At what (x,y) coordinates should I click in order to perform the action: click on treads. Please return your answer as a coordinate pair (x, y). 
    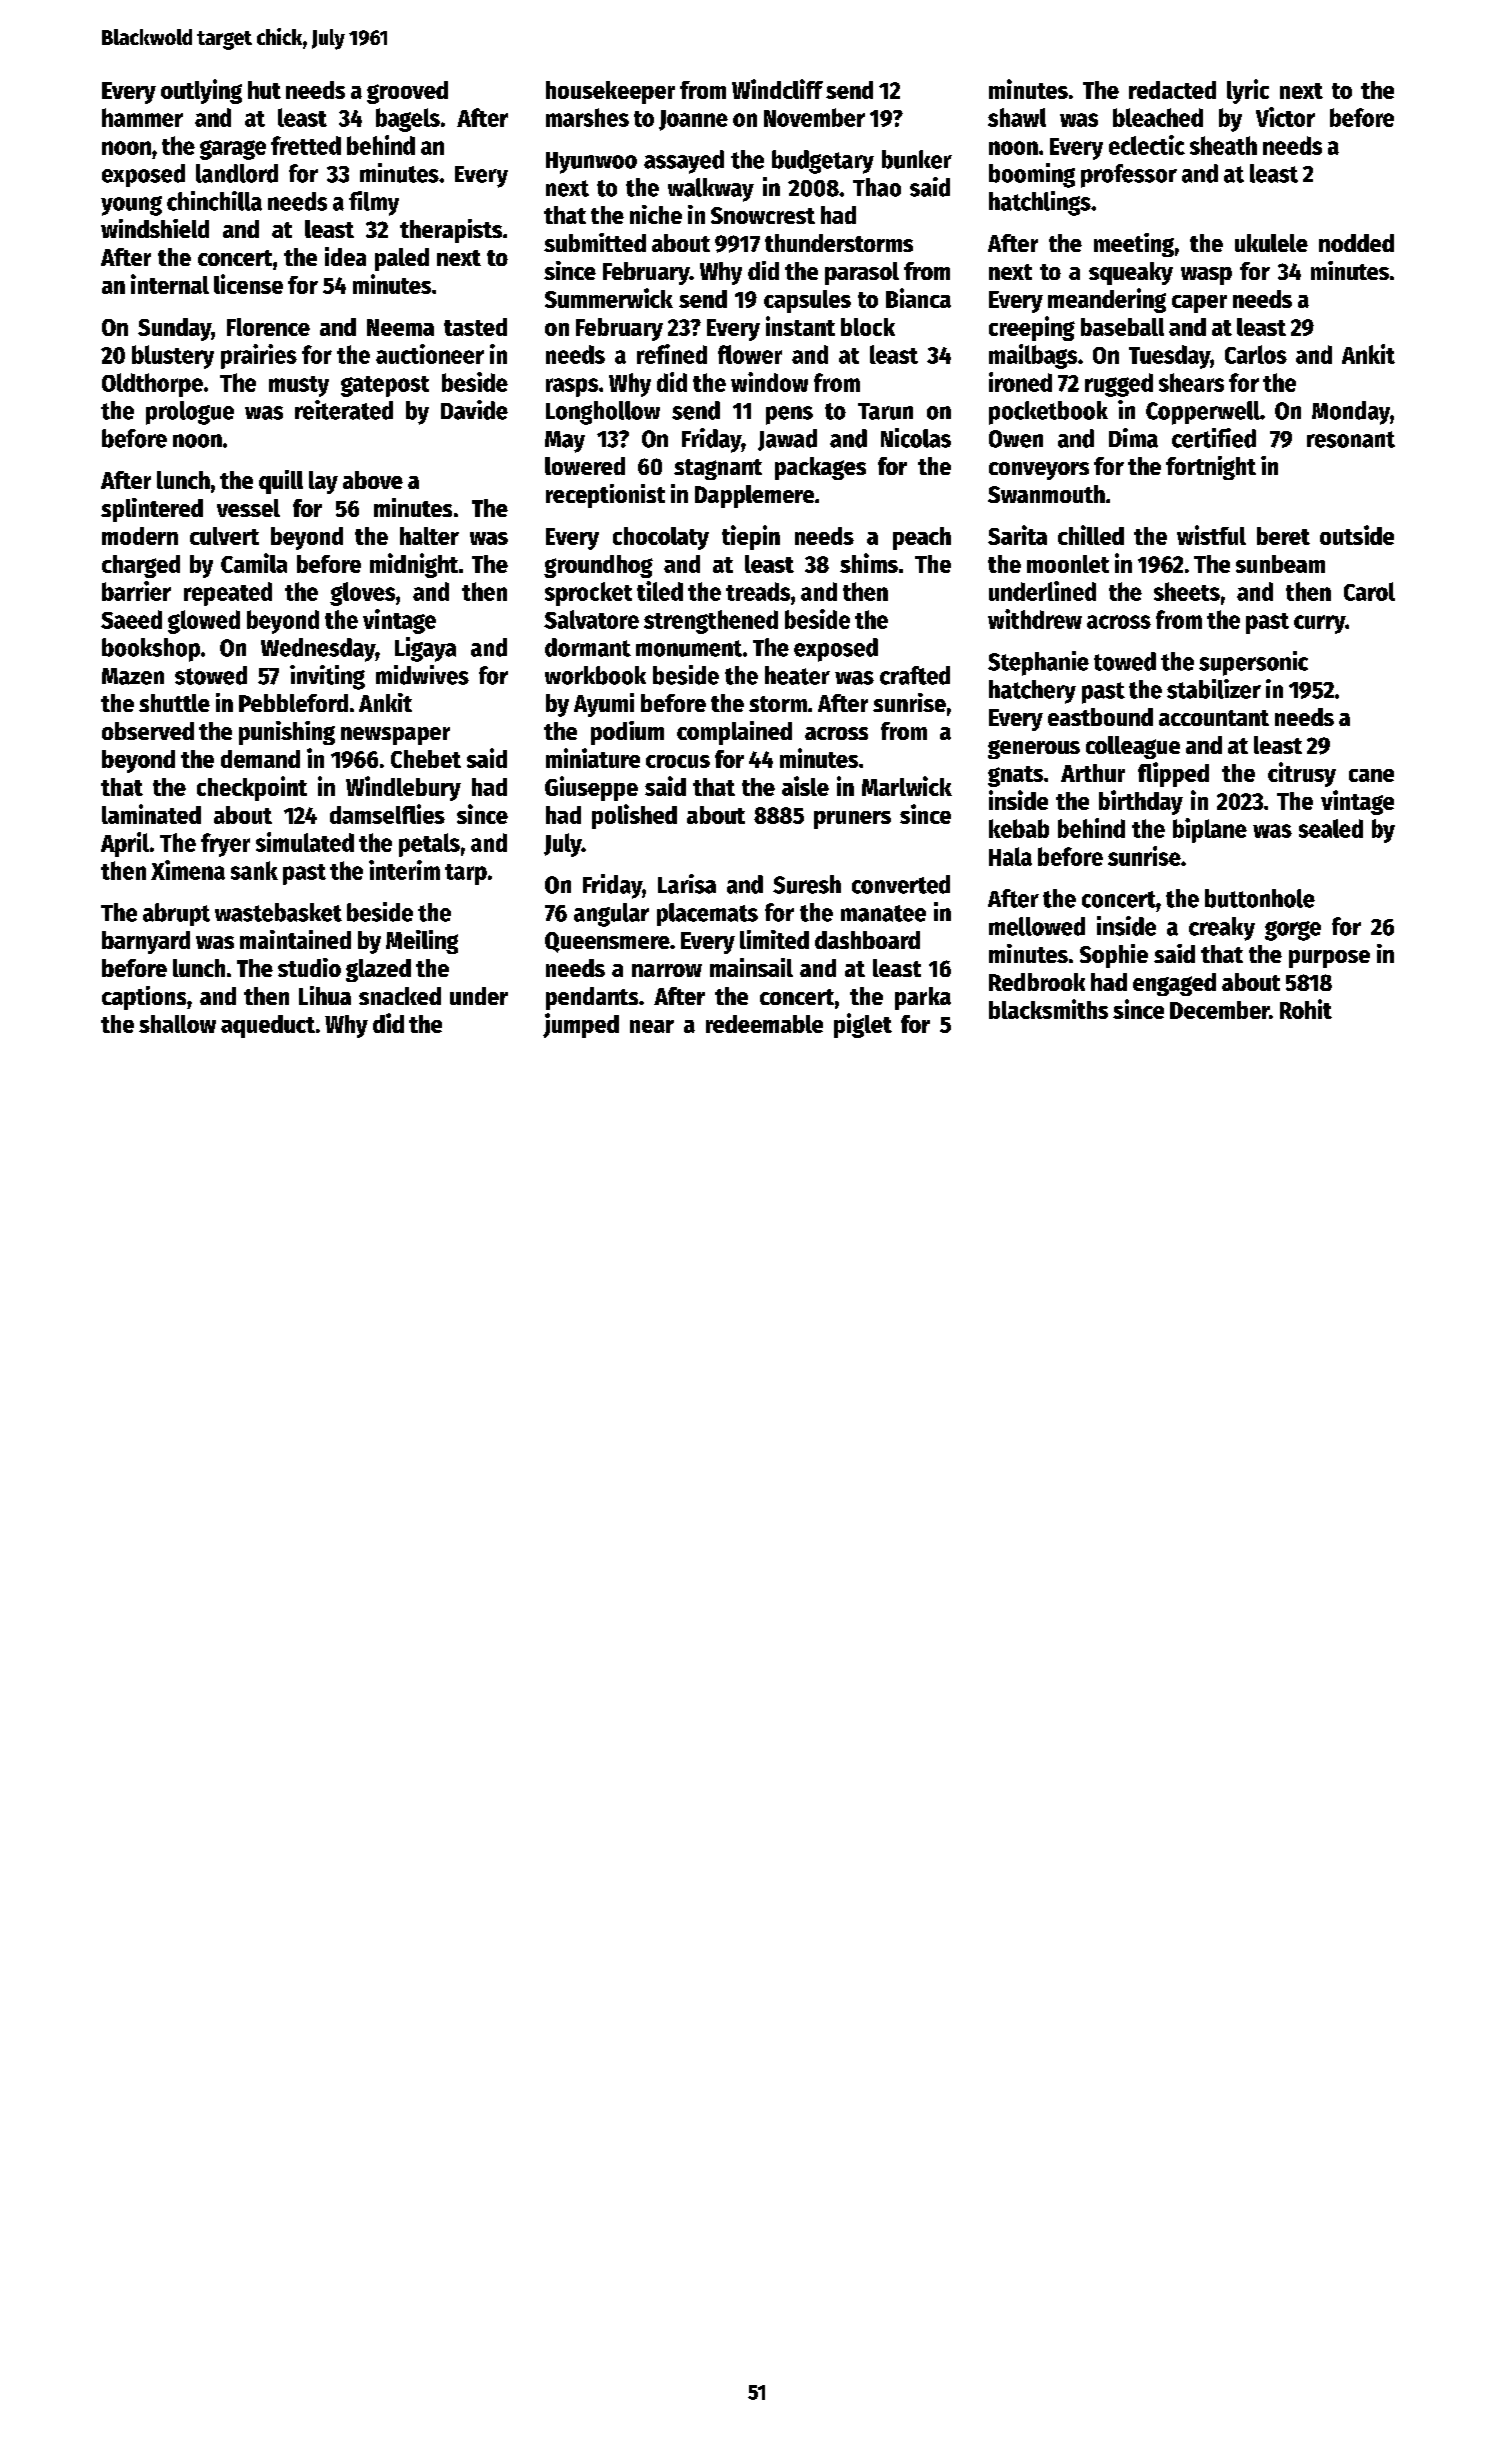
    Looking at the image, I should click on (758, 591).
